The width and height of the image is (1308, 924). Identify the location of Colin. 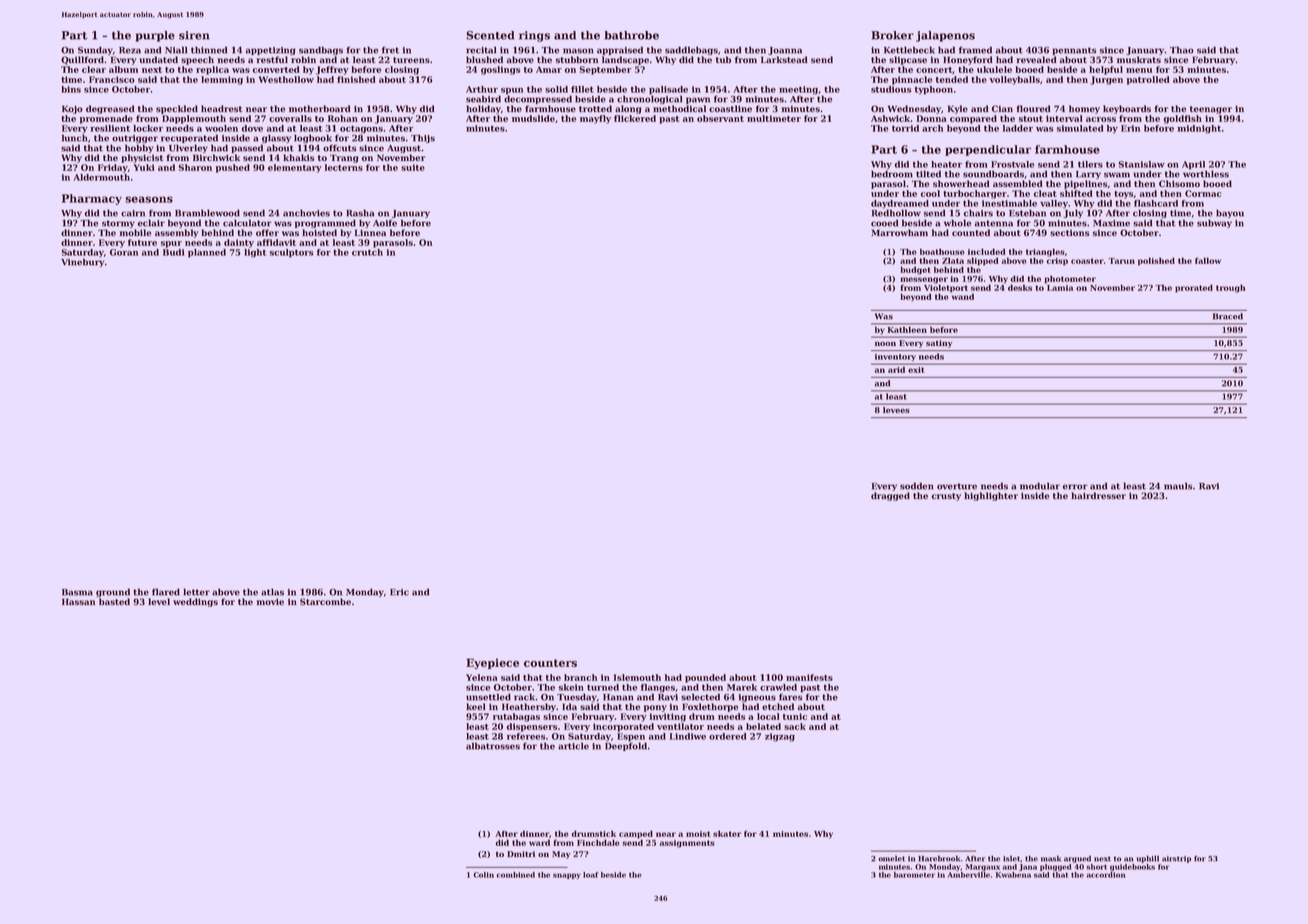
(484, 875).
